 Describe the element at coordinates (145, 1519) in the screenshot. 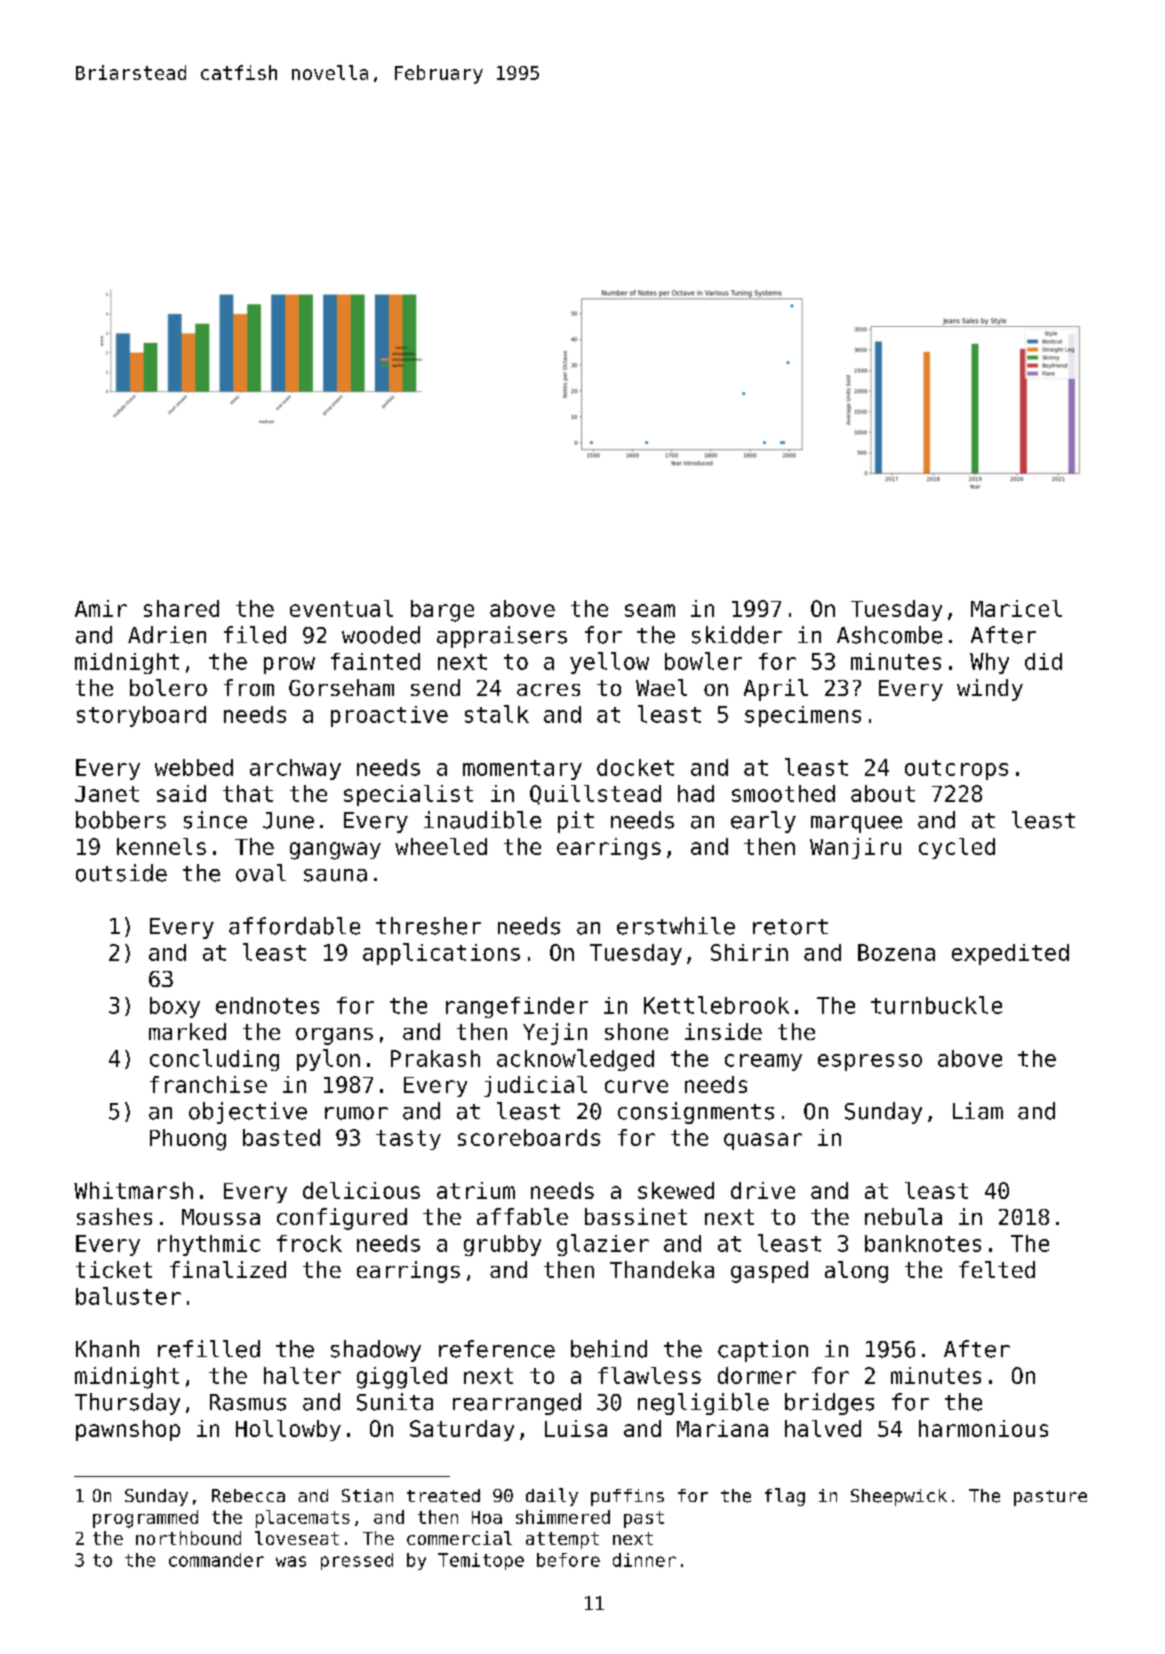

I see `programmed` at that location.
